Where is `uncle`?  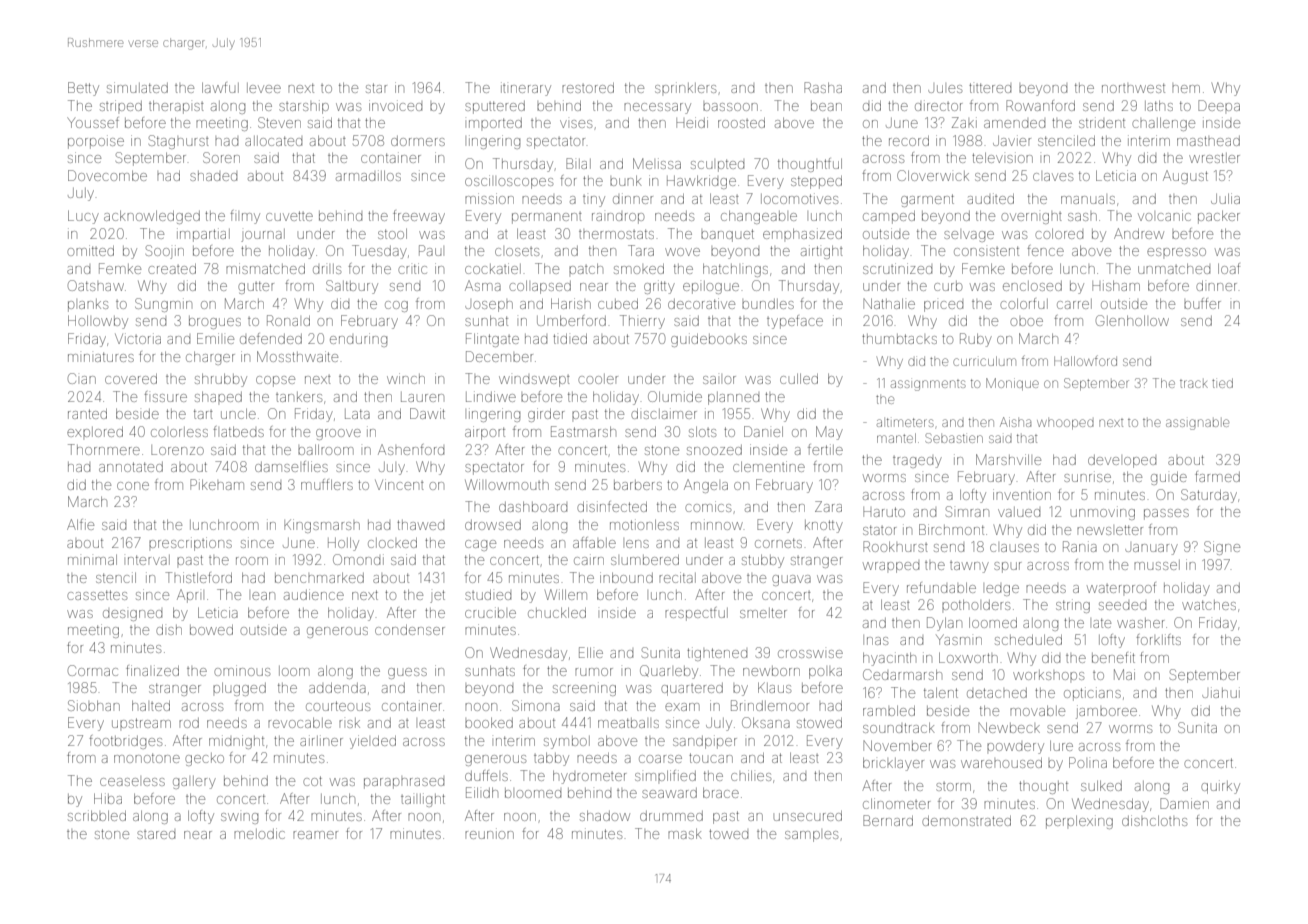 uncle is located at coordinates (238, 414).
